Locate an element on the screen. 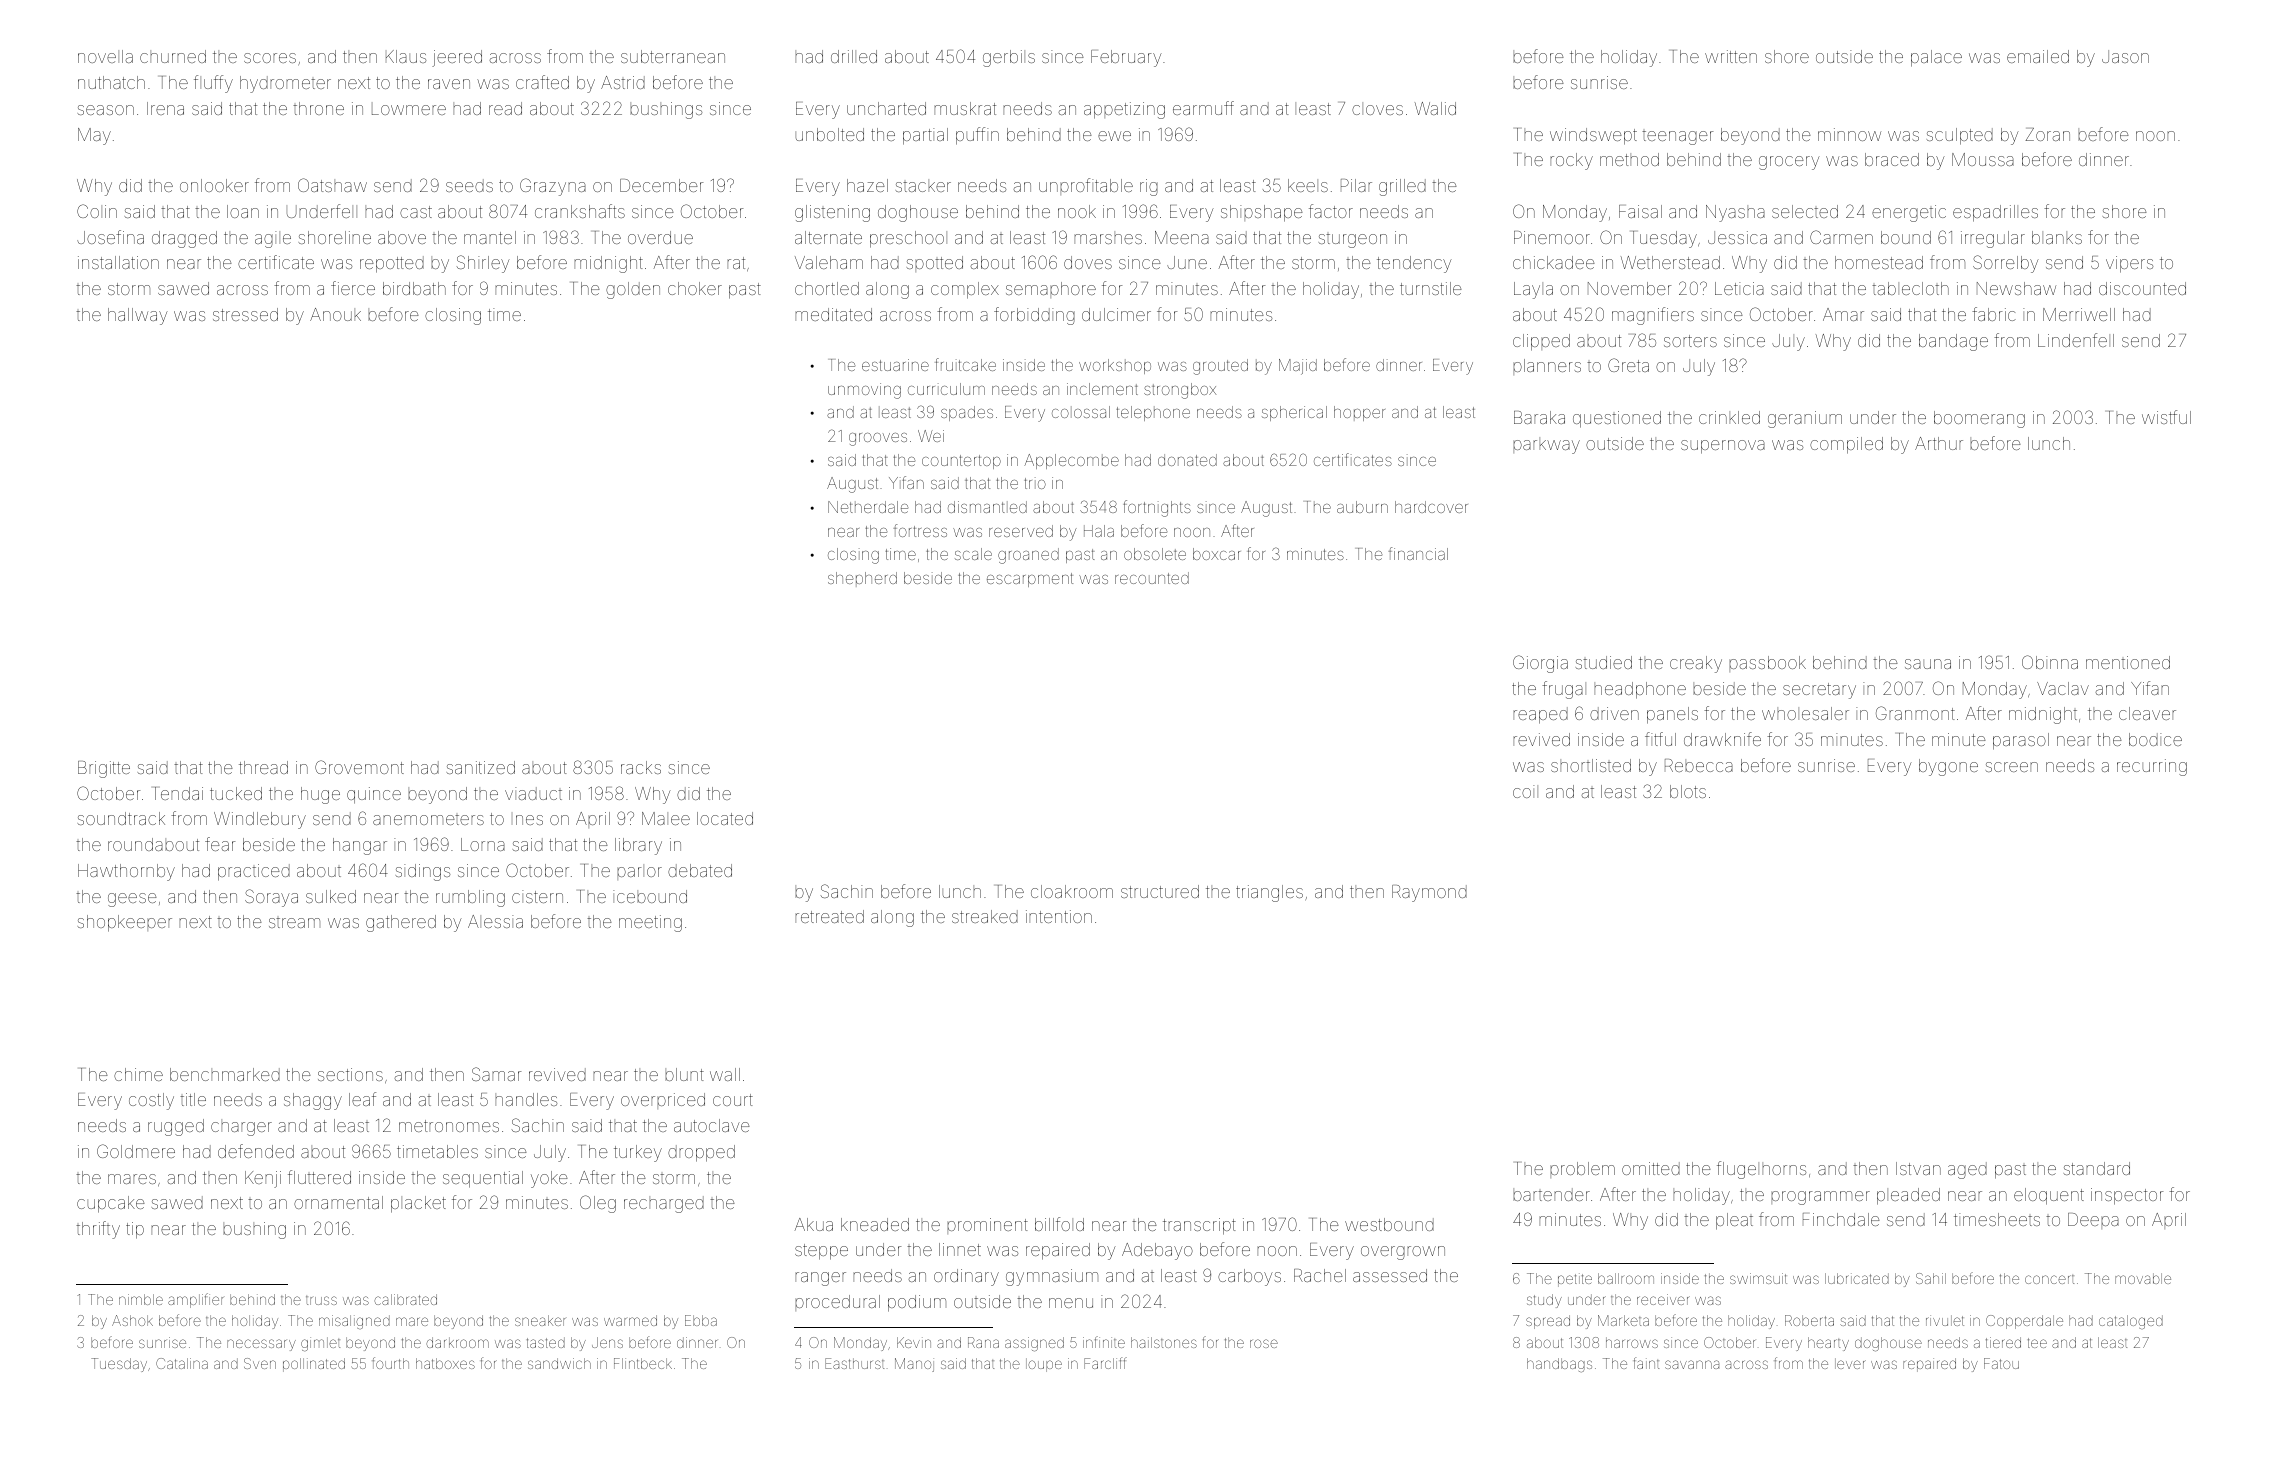 The width and height of the screenshot is (2276, 1473). swimsuit is located at coordinates (1758, 1278).
